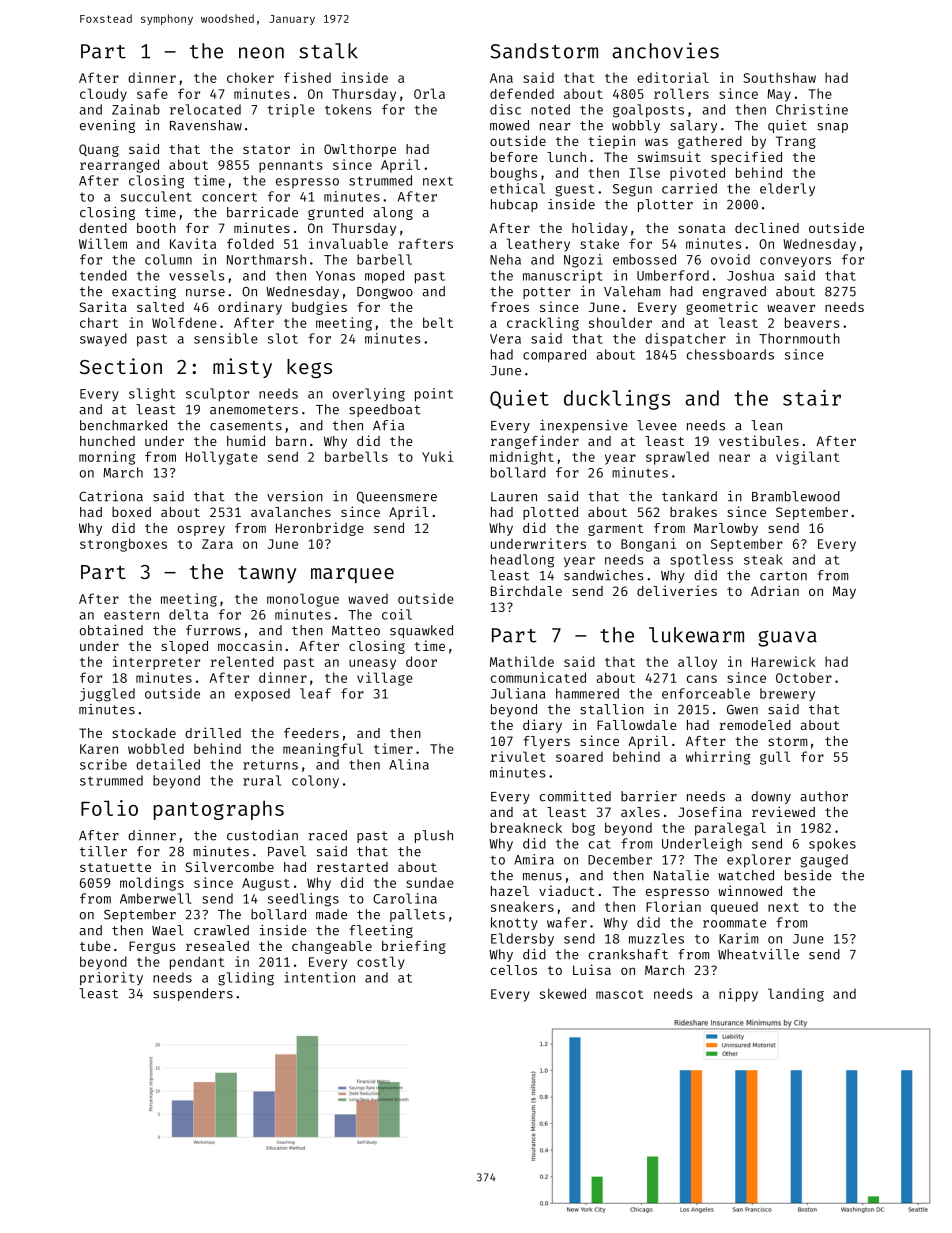 This document has height=1233, width=952. I want to click on dispatcher, so click(685, 339).
